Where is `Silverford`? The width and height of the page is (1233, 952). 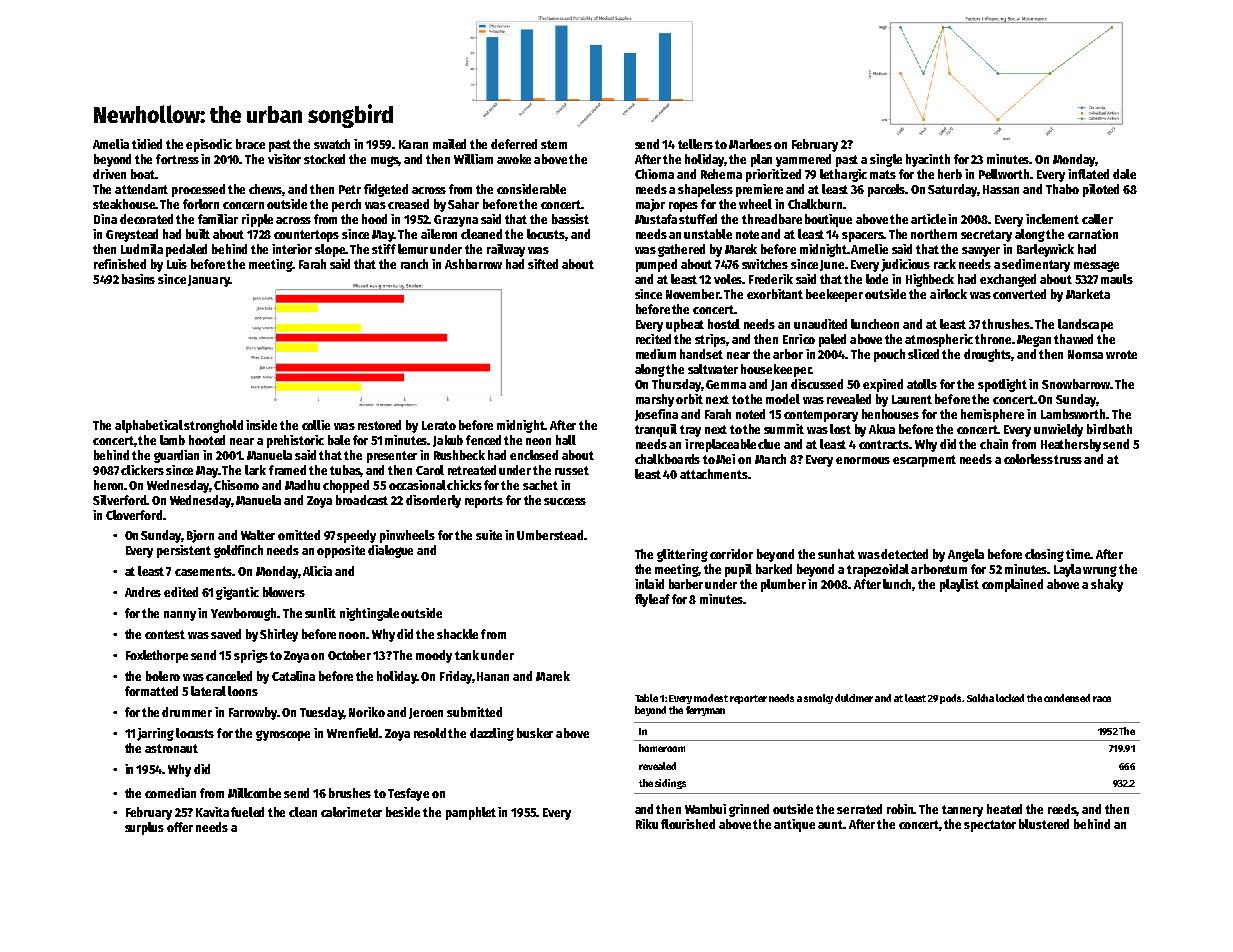
Silverford is located at coordinates (119, 500).
